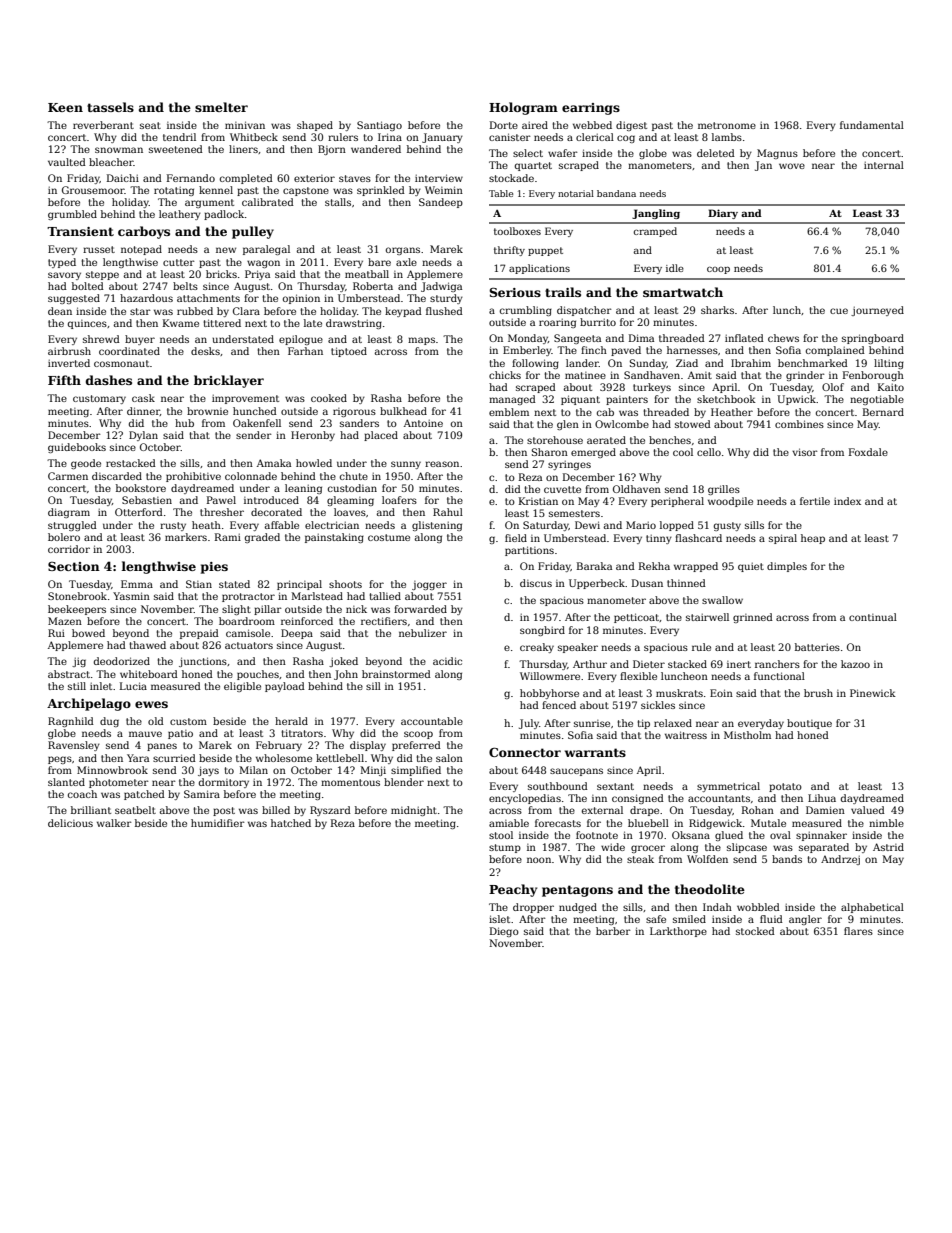 This image has height=1233, width=952. I want to click on turkeys, so click(652, 388).
